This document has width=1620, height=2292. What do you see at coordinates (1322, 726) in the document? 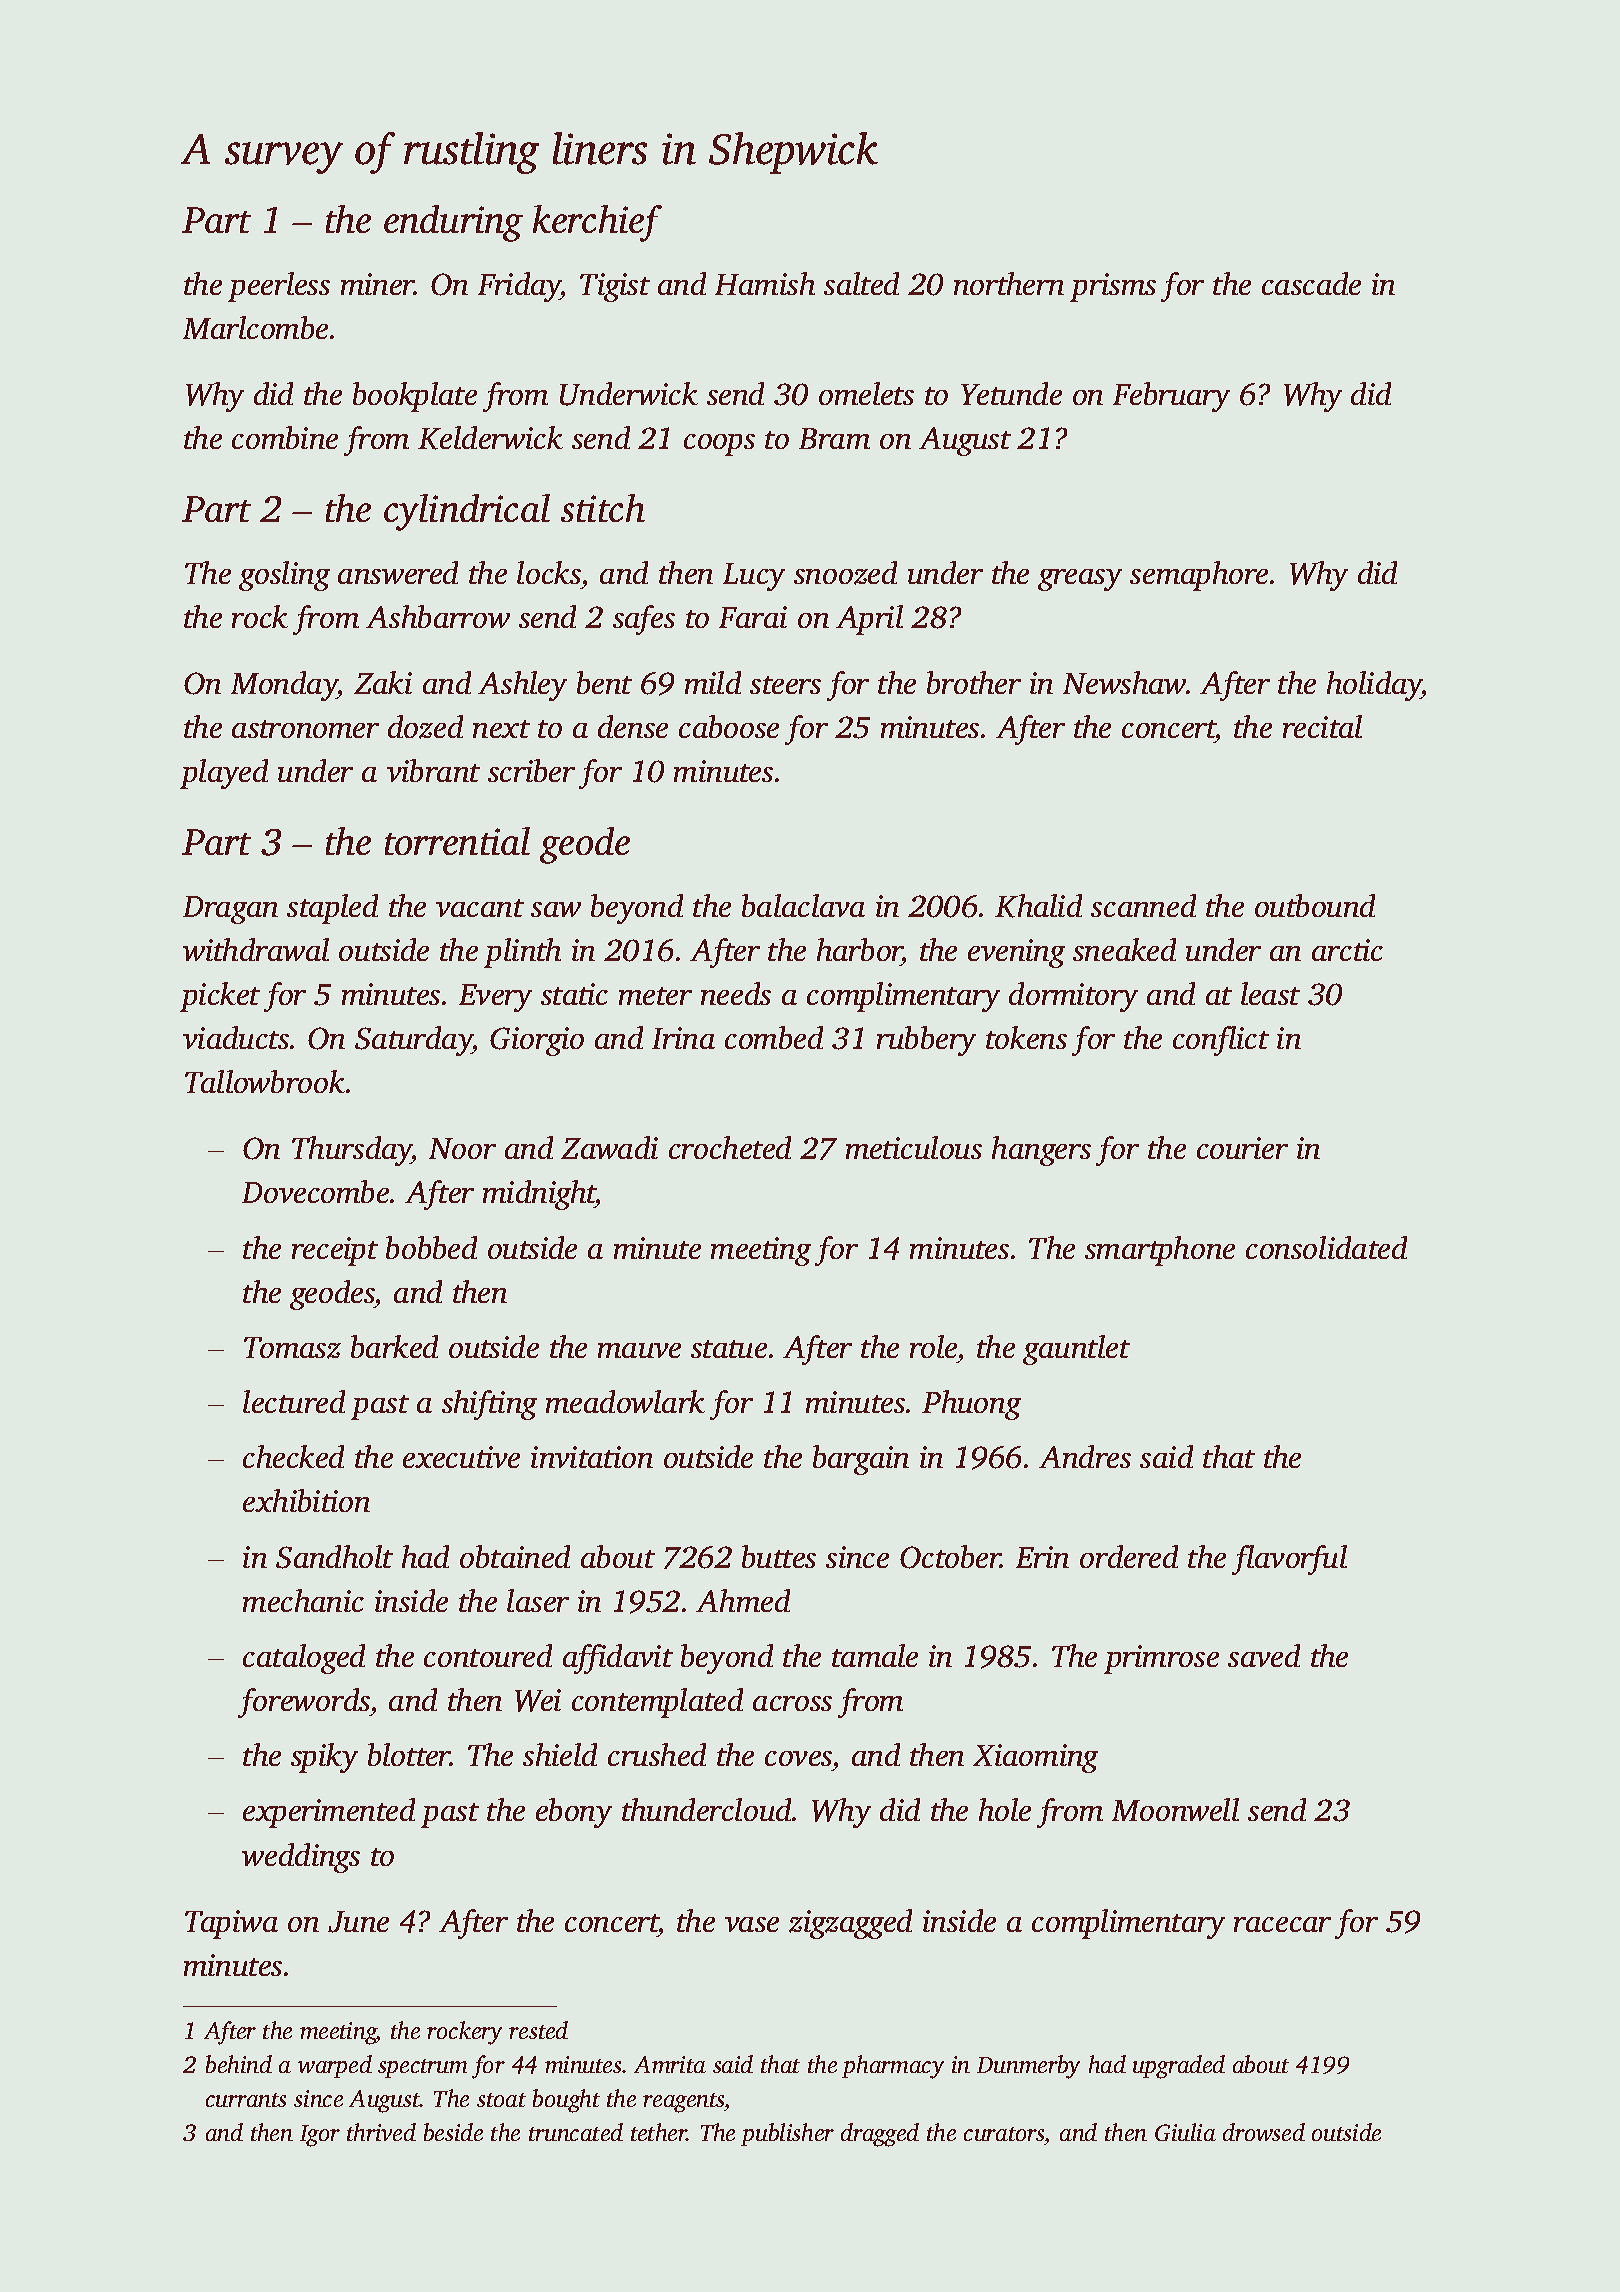
I see `recital` at bounding box center [1322, 726].
